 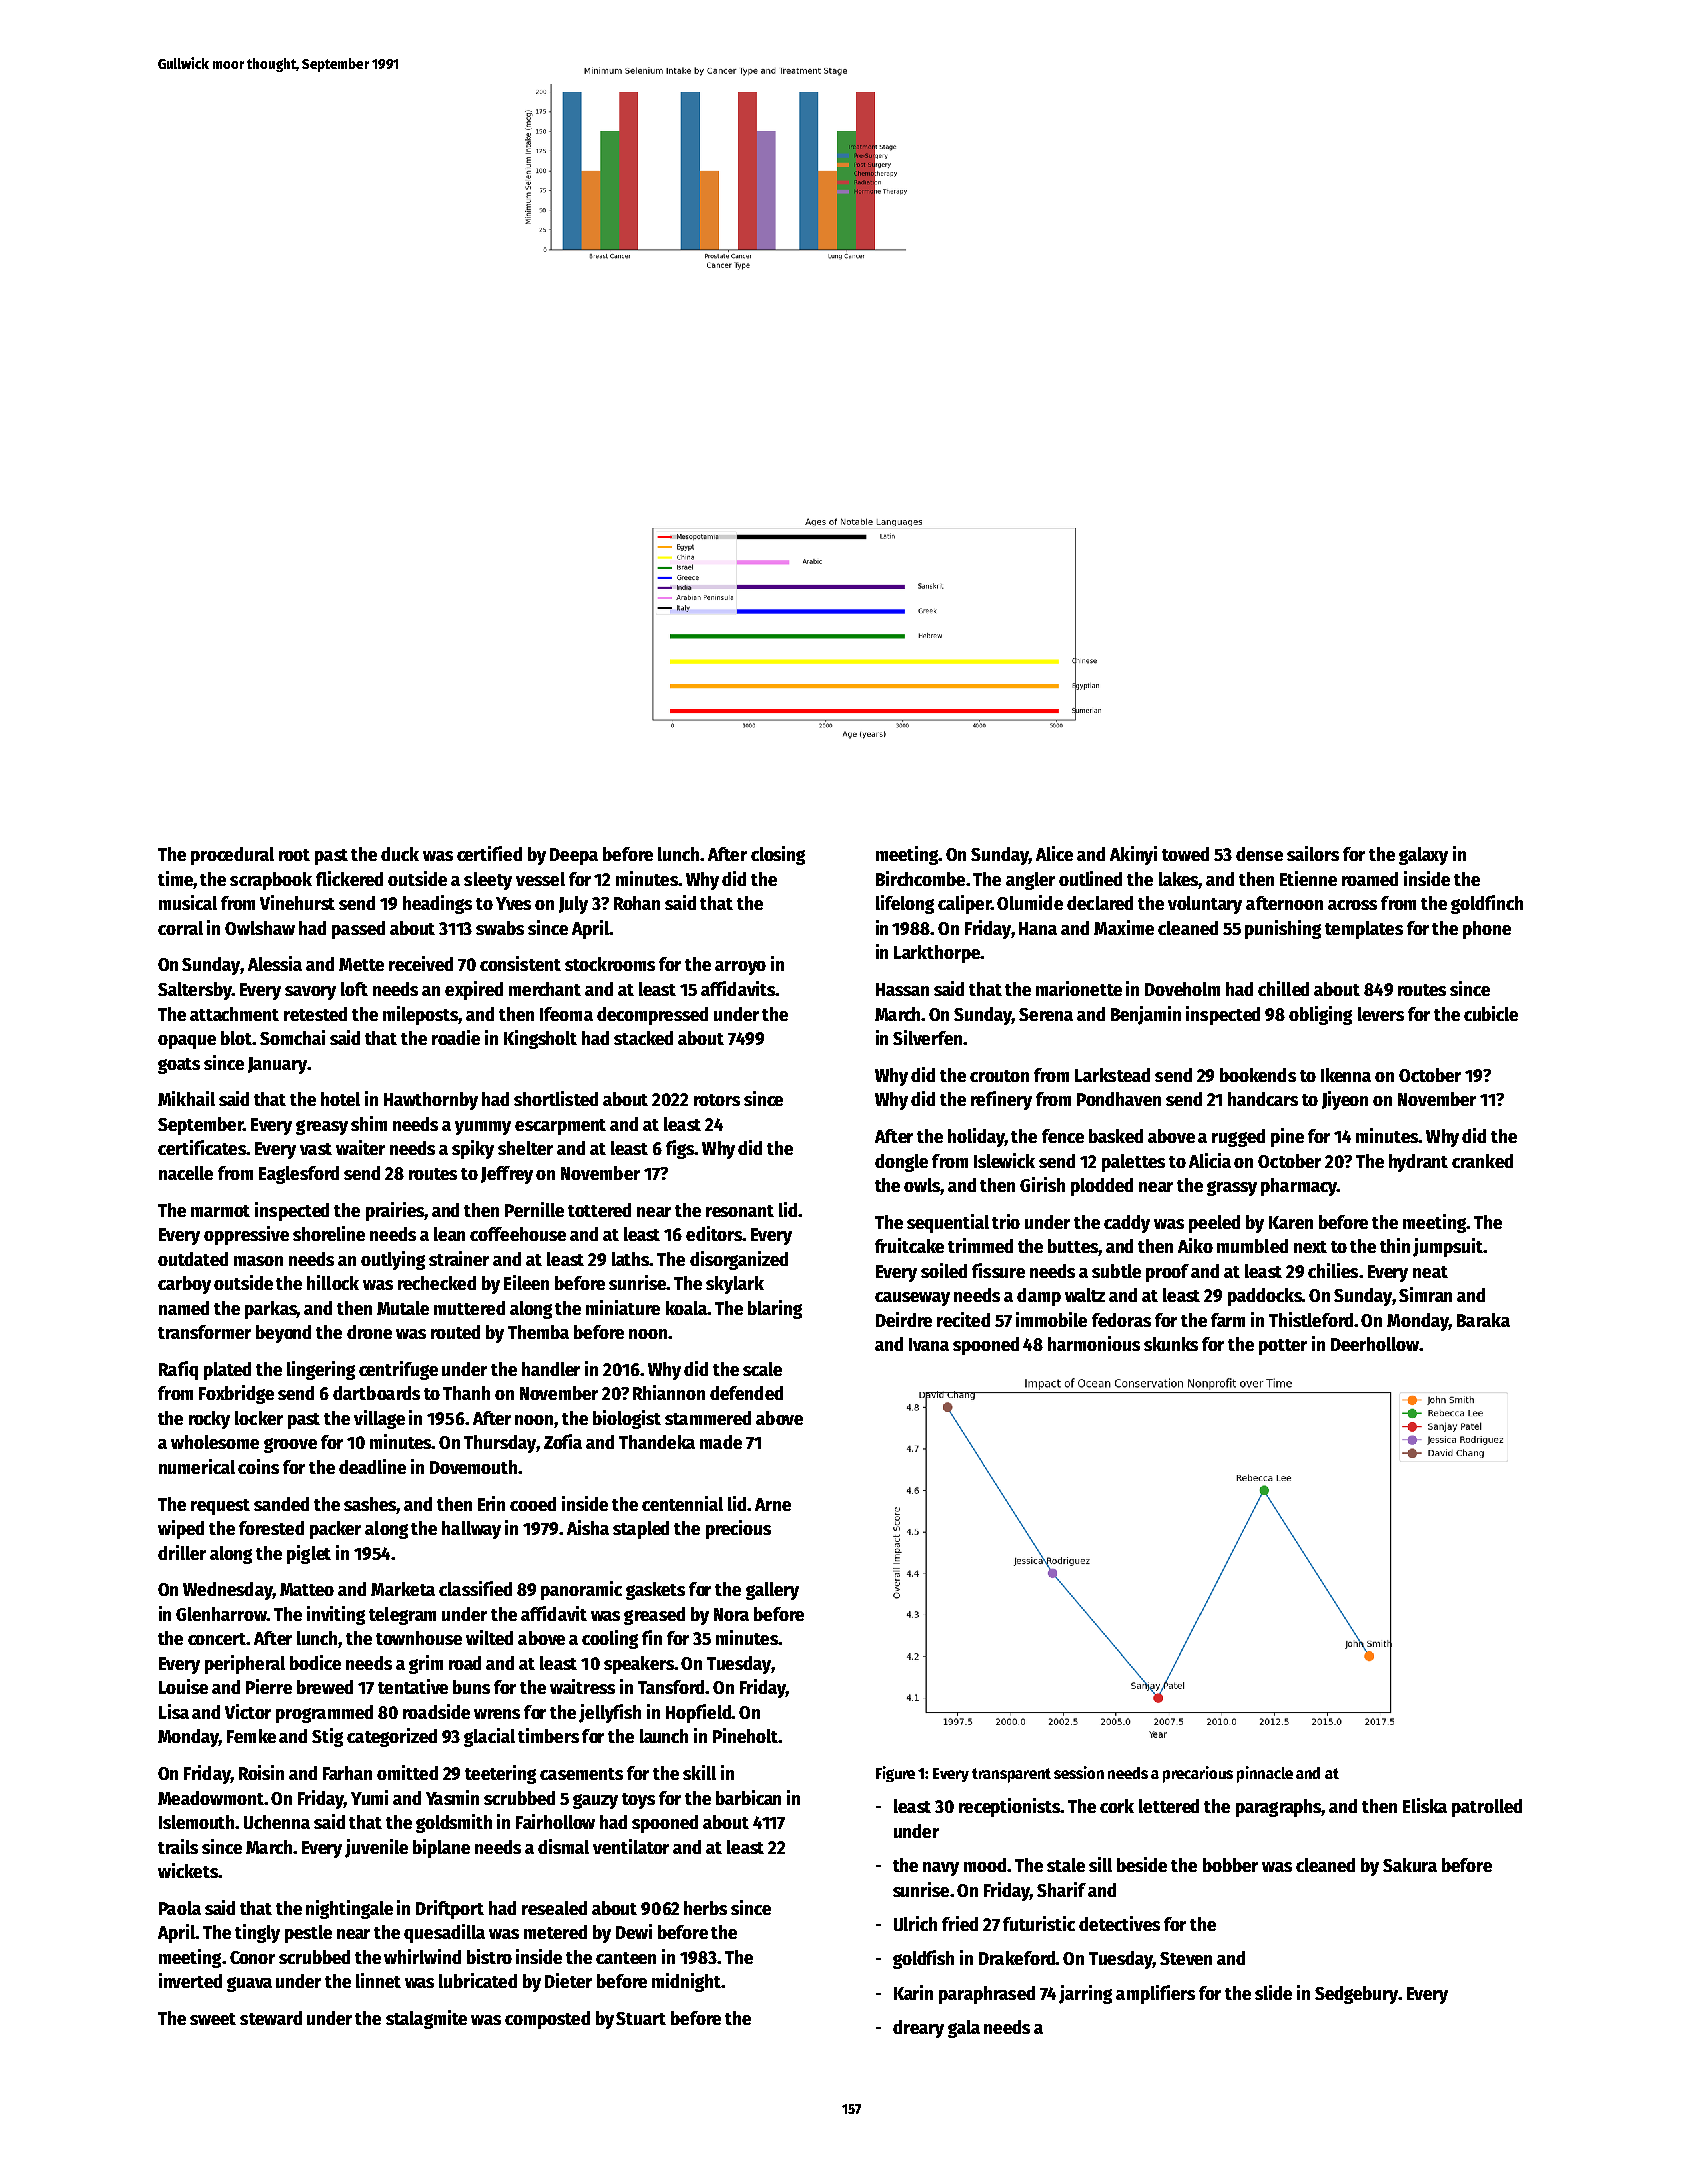 I want to click on sleety, so click(x=488, y=881).
